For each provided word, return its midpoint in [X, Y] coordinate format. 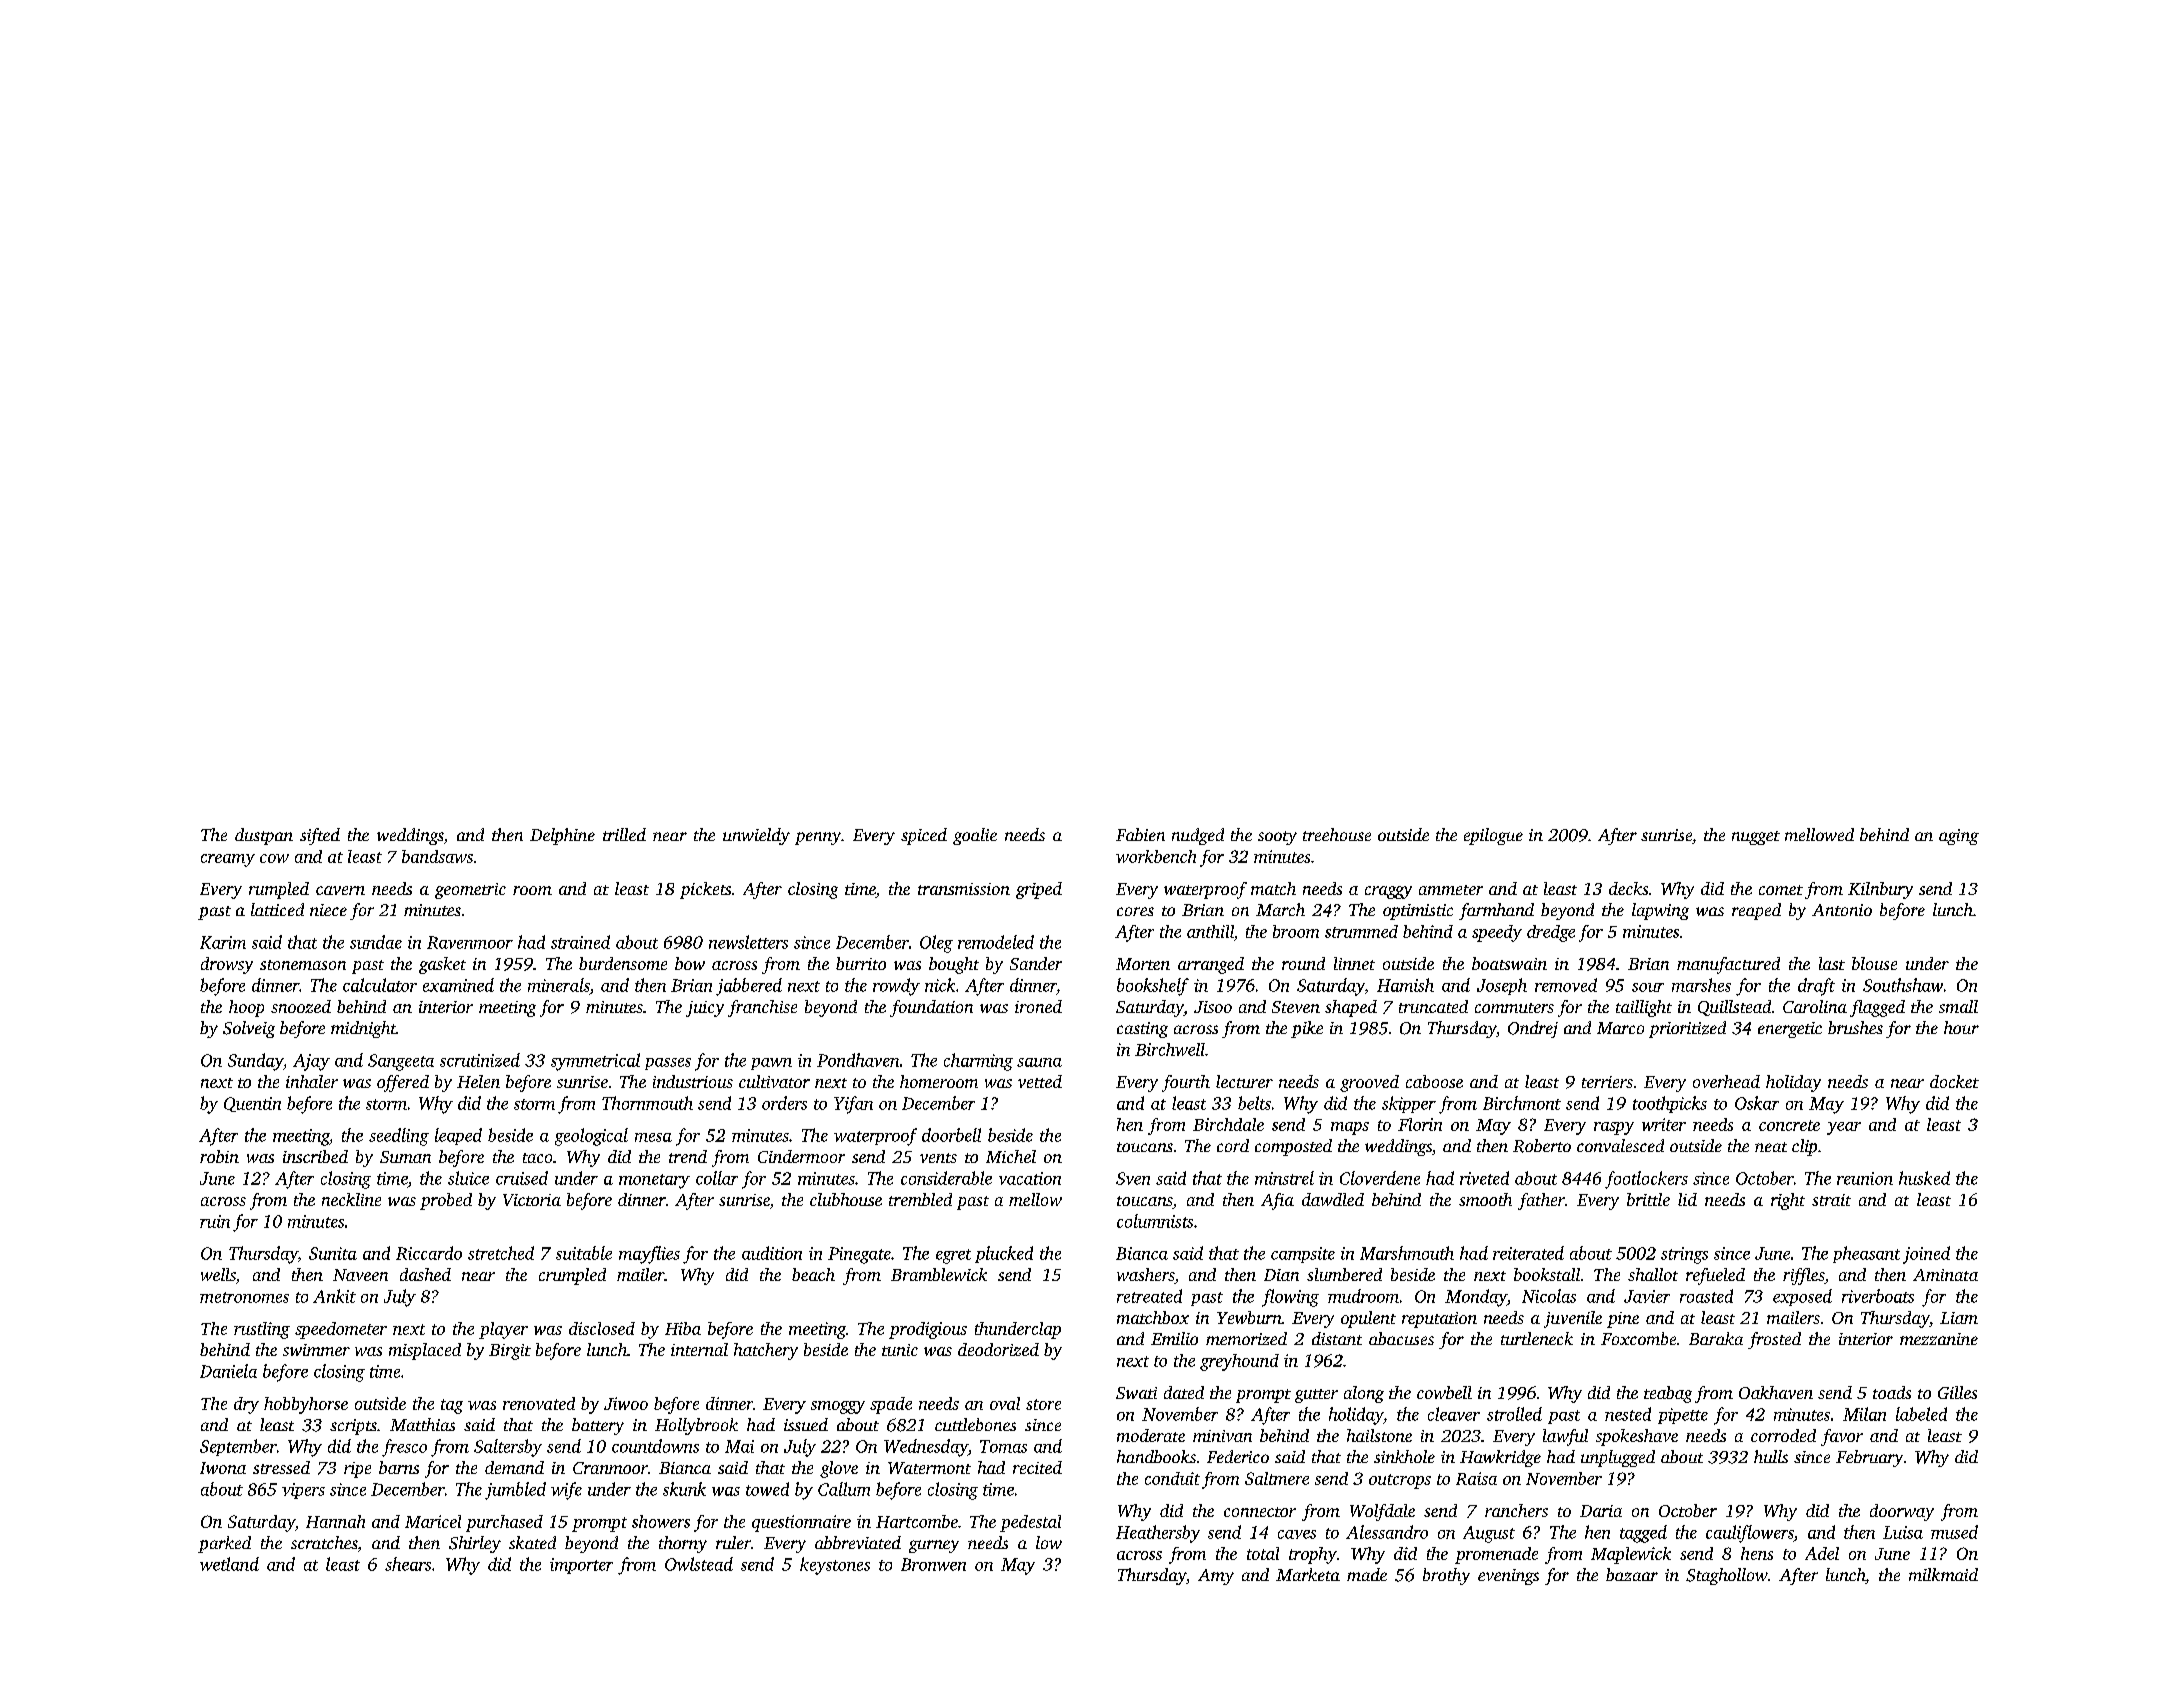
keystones [835, 1566]
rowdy [896, 987]
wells [218, 1274]
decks [1628, 888]
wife [566, 1491]
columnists [1155, 1221]
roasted [1706, 1296]
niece [328, 910]
